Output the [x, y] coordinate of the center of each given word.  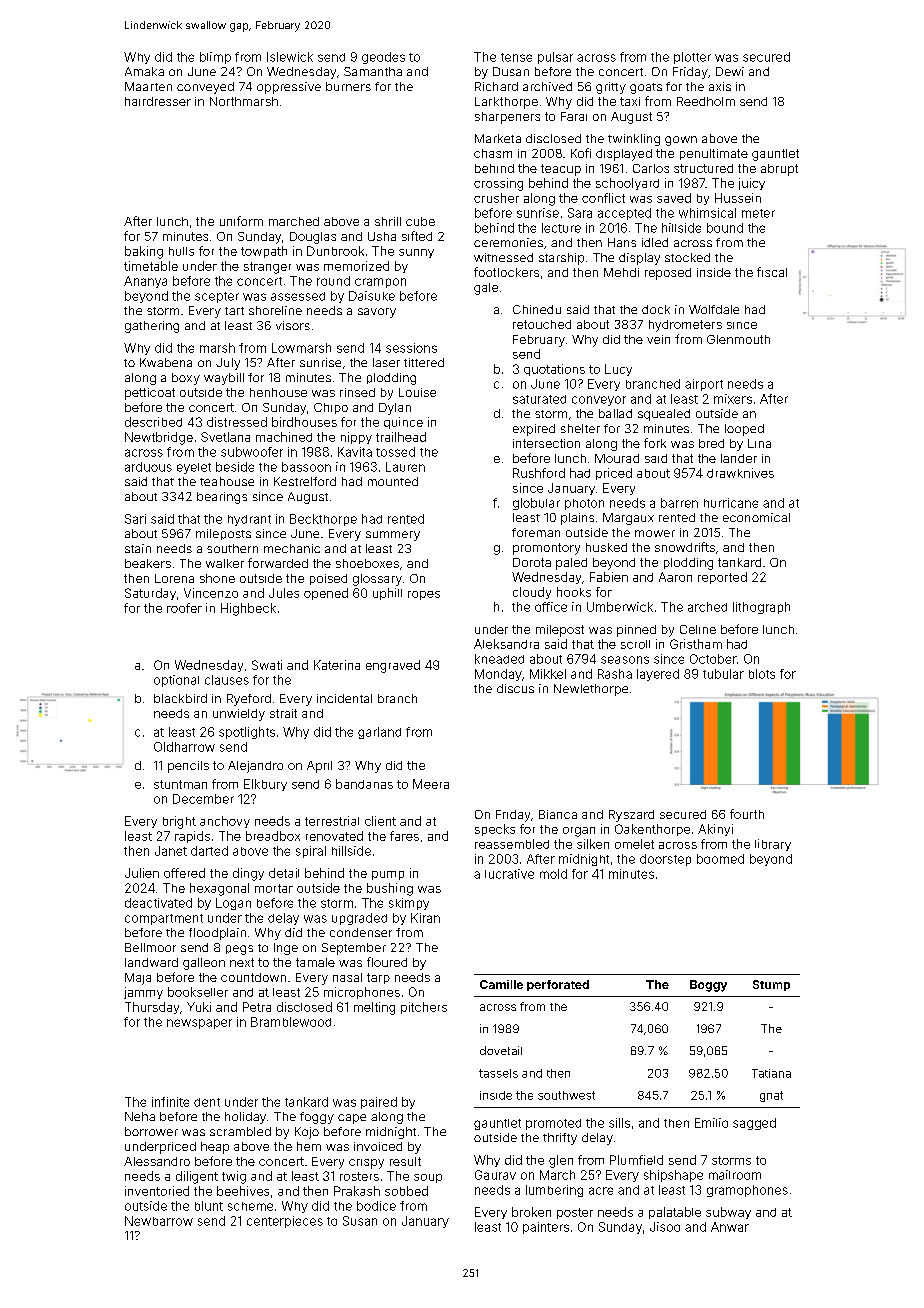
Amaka [144, 71]
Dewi [730, 71]
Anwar [730, 1227]
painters [546, 1228]
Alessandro [157, 1161]
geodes [383, 58]
